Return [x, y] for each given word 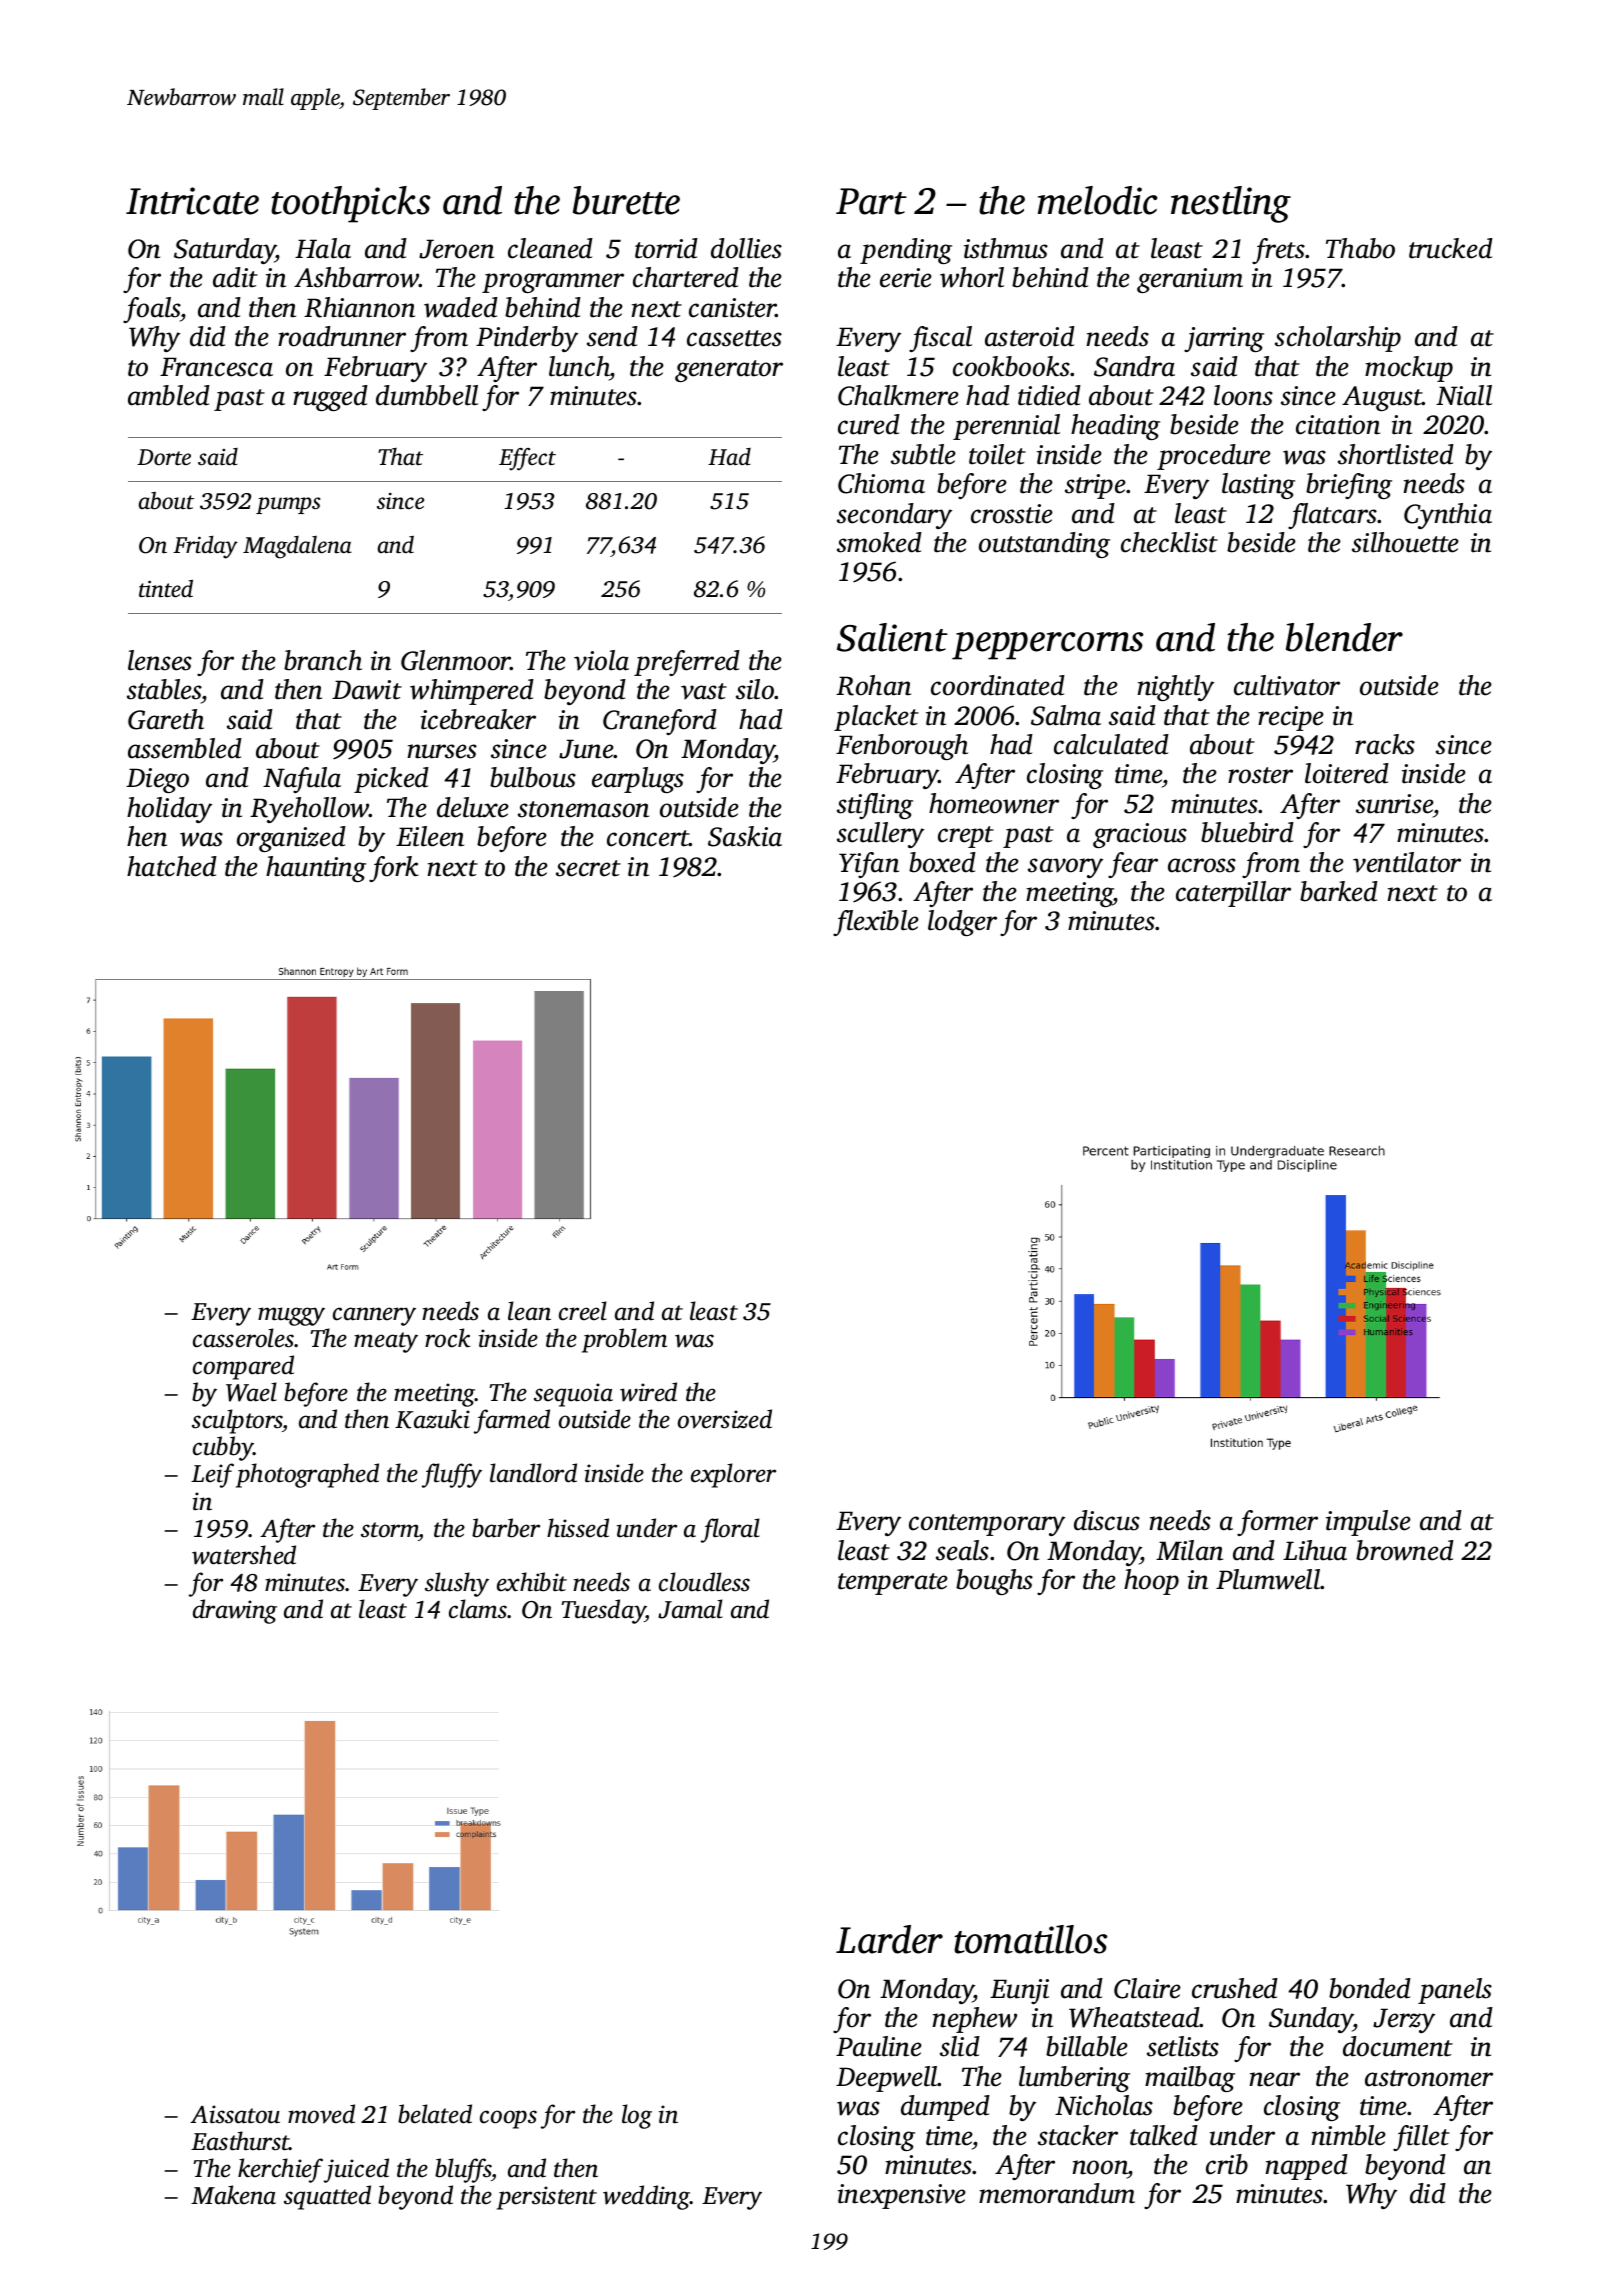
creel [583, 1311]
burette [626, 200]
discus [1107, 1520]
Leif [212, 1475]
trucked [1451, 248]
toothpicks [350, 204]
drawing [235, 1611]
